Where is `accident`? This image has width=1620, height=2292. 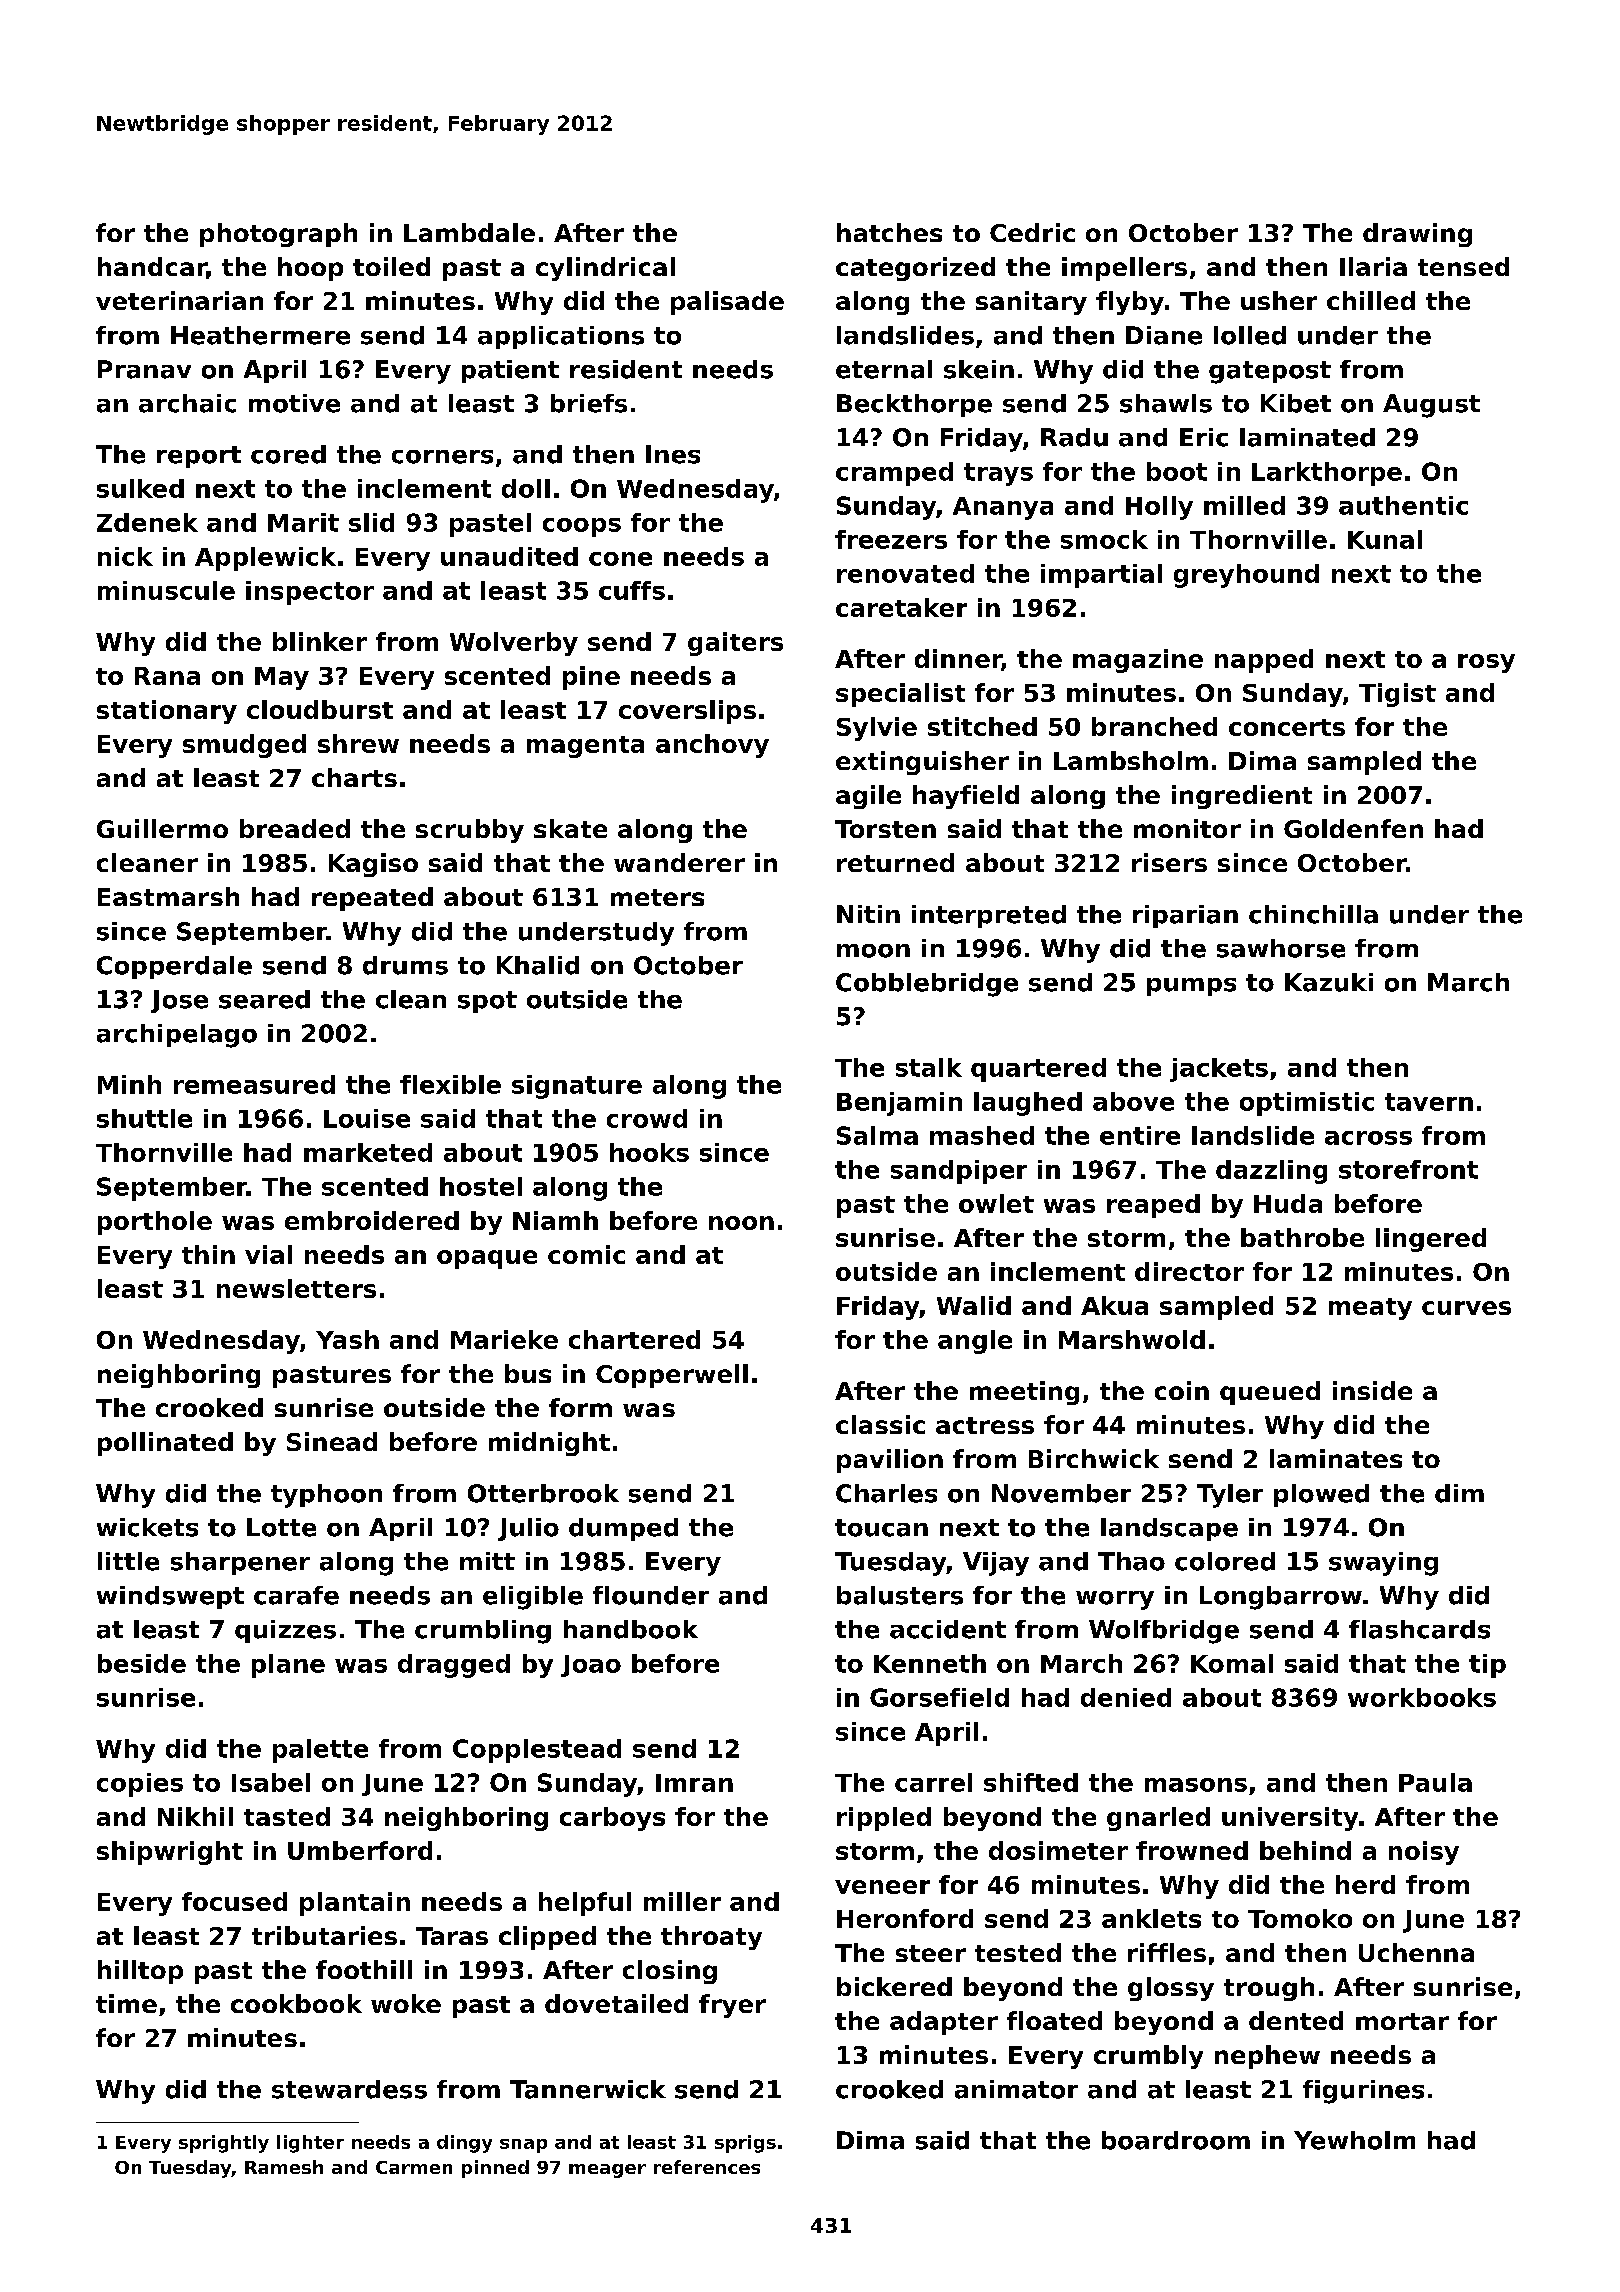 accident is located at coordinates (948, 1629).
